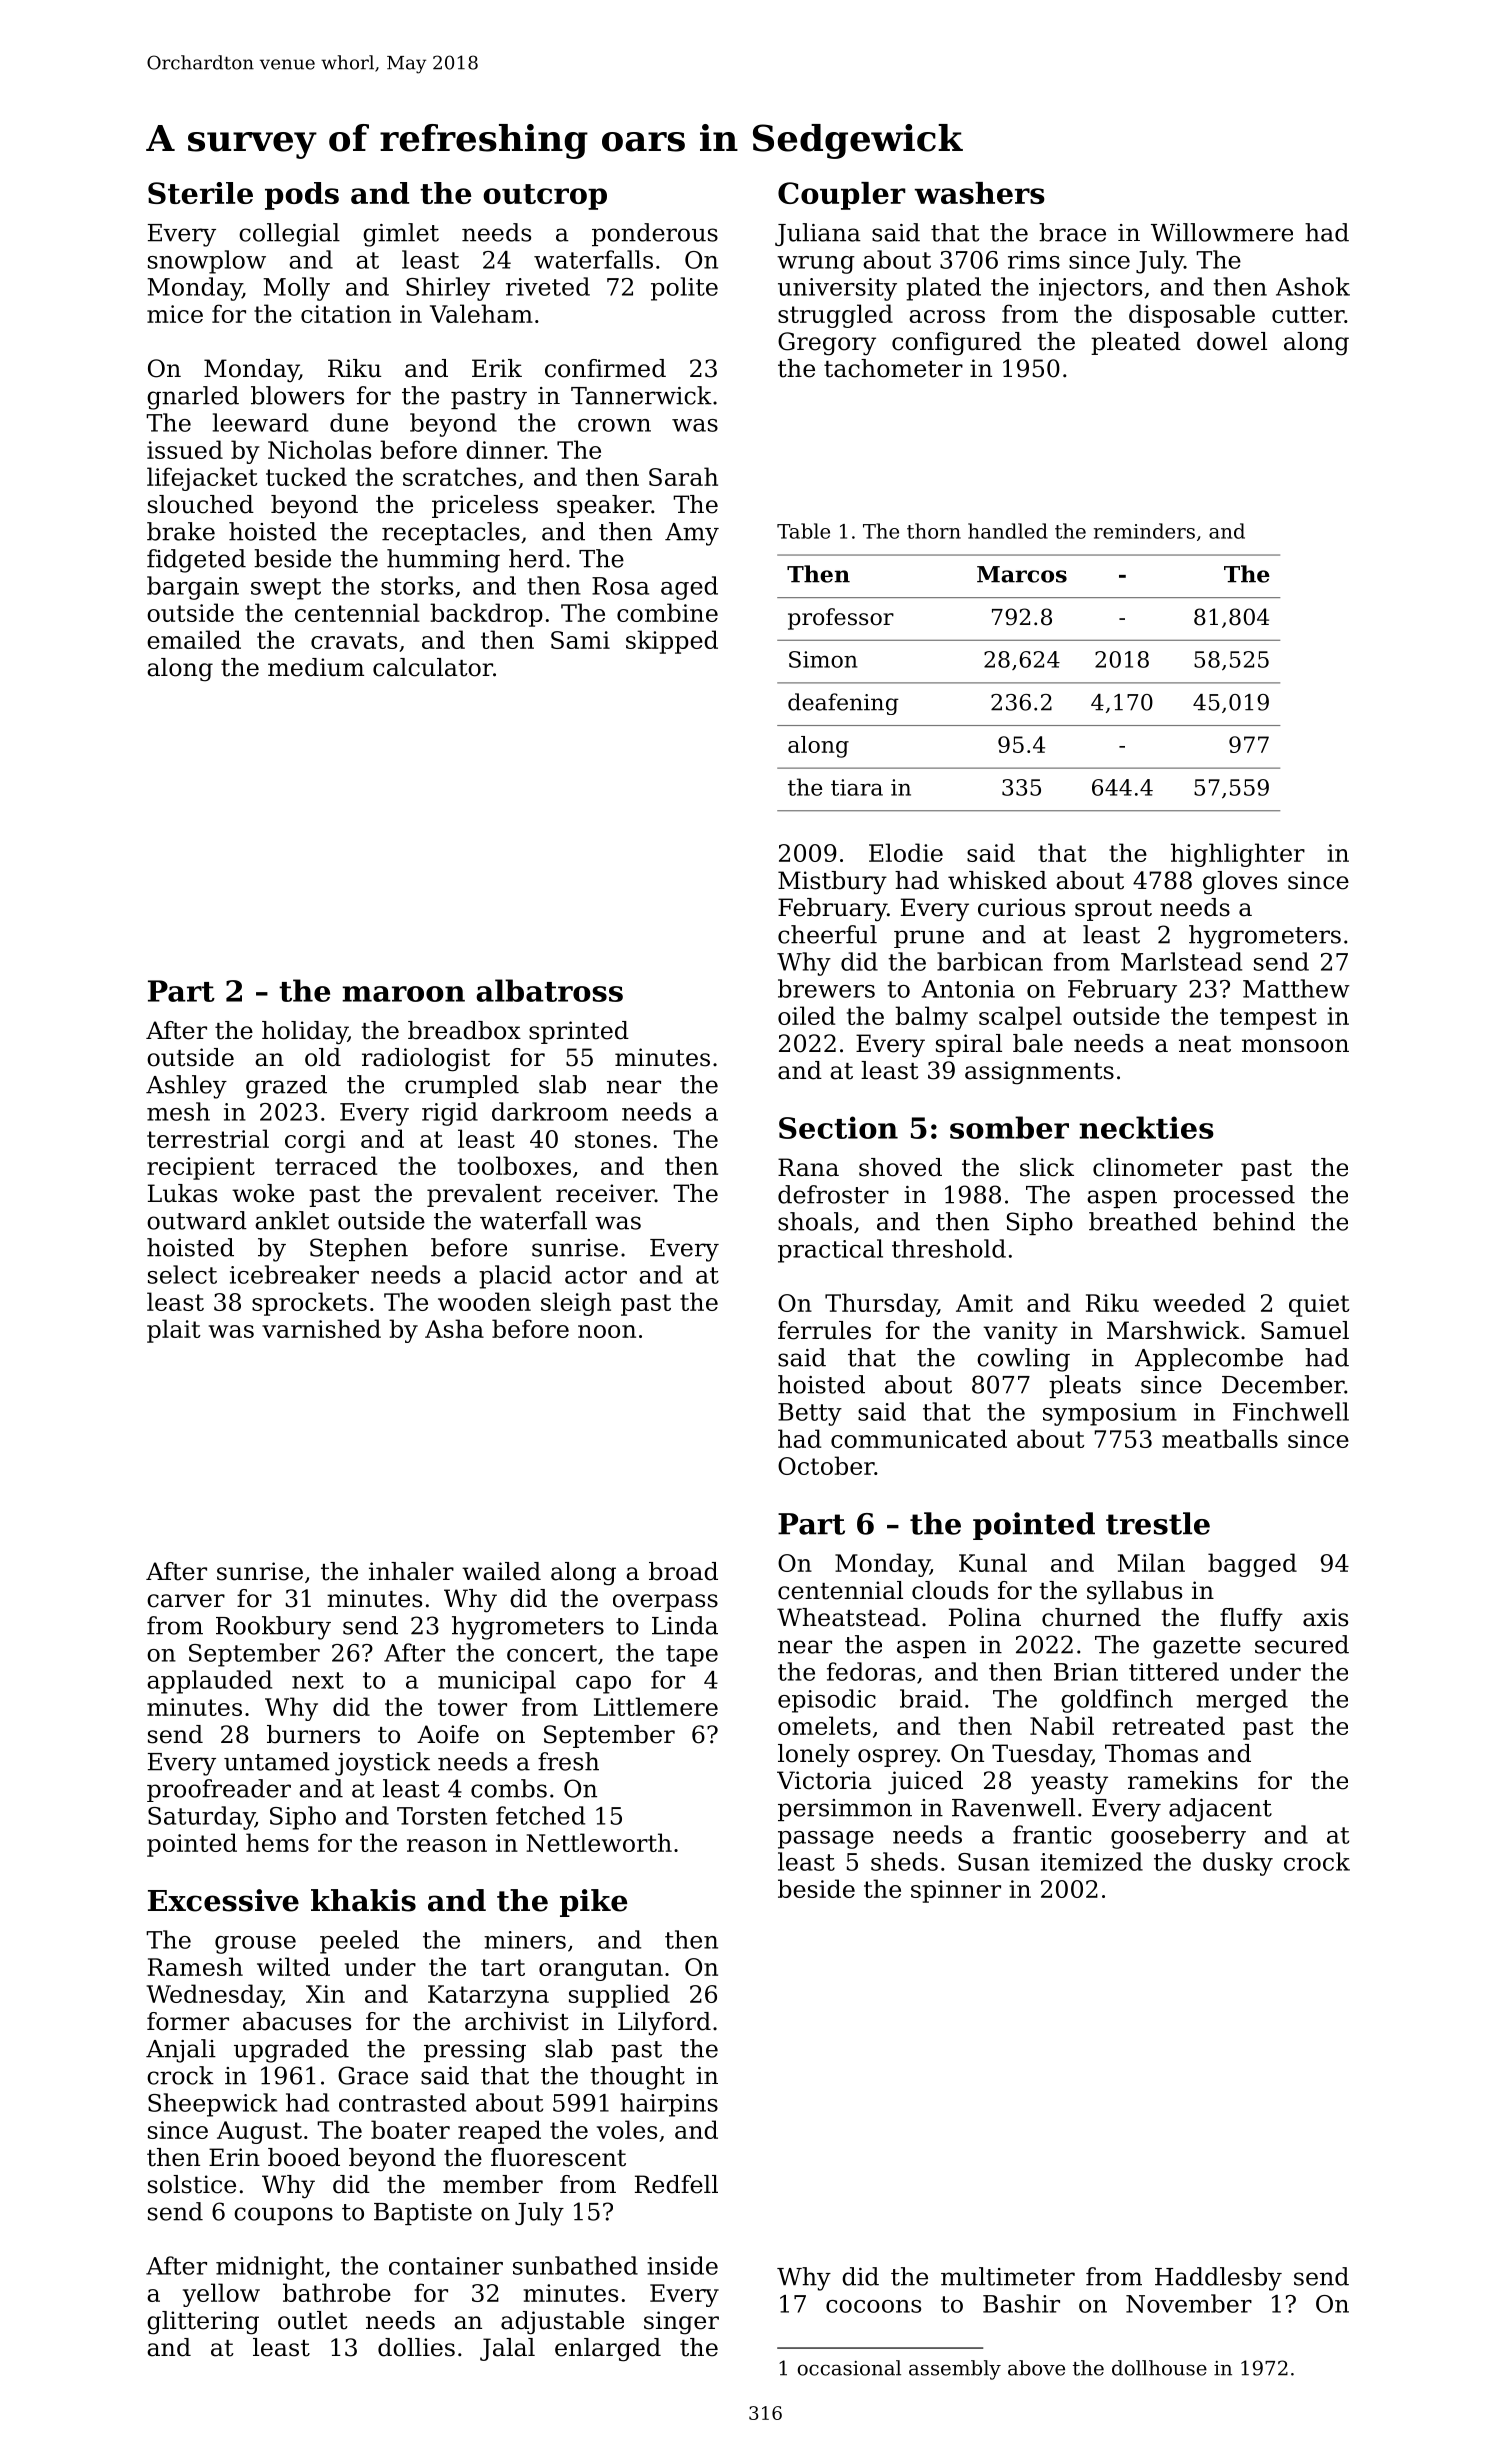 The height and width of the image is (2464, 1496). Describe the element at coordinates (346, 314) in the image. I see `citation` at that location.
